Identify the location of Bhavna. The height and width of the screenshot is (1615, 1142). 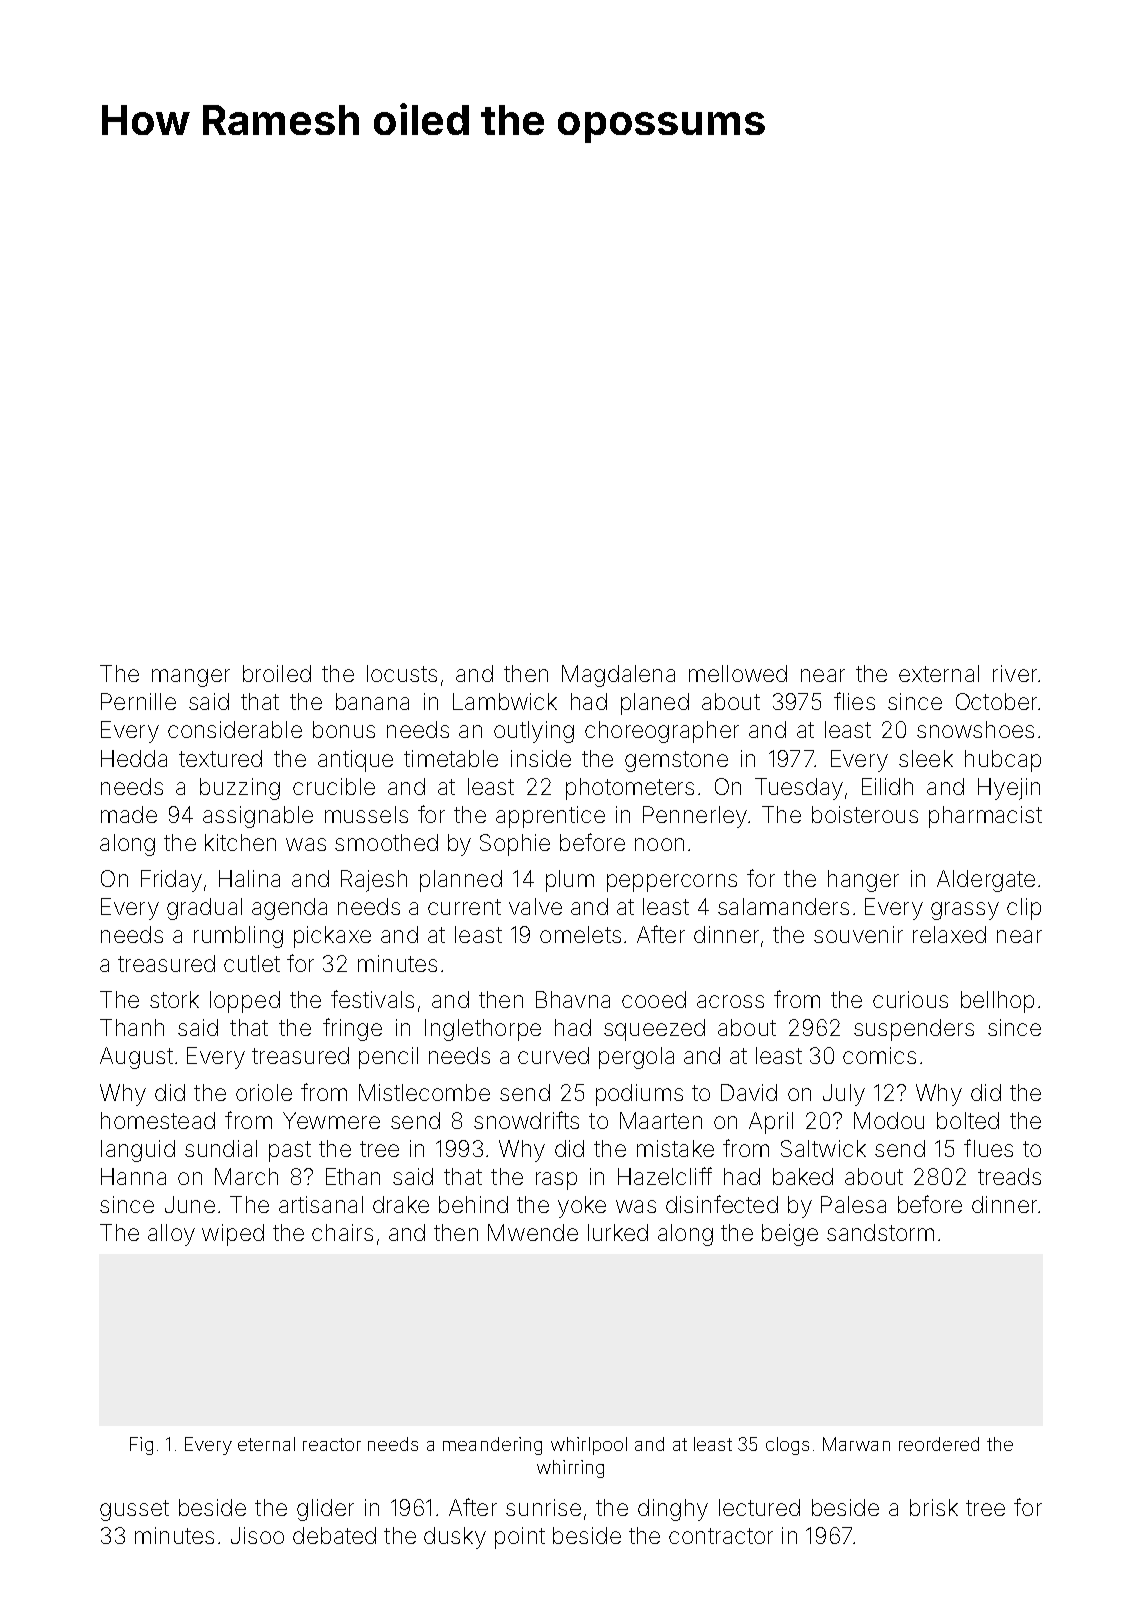
(573, 999).
